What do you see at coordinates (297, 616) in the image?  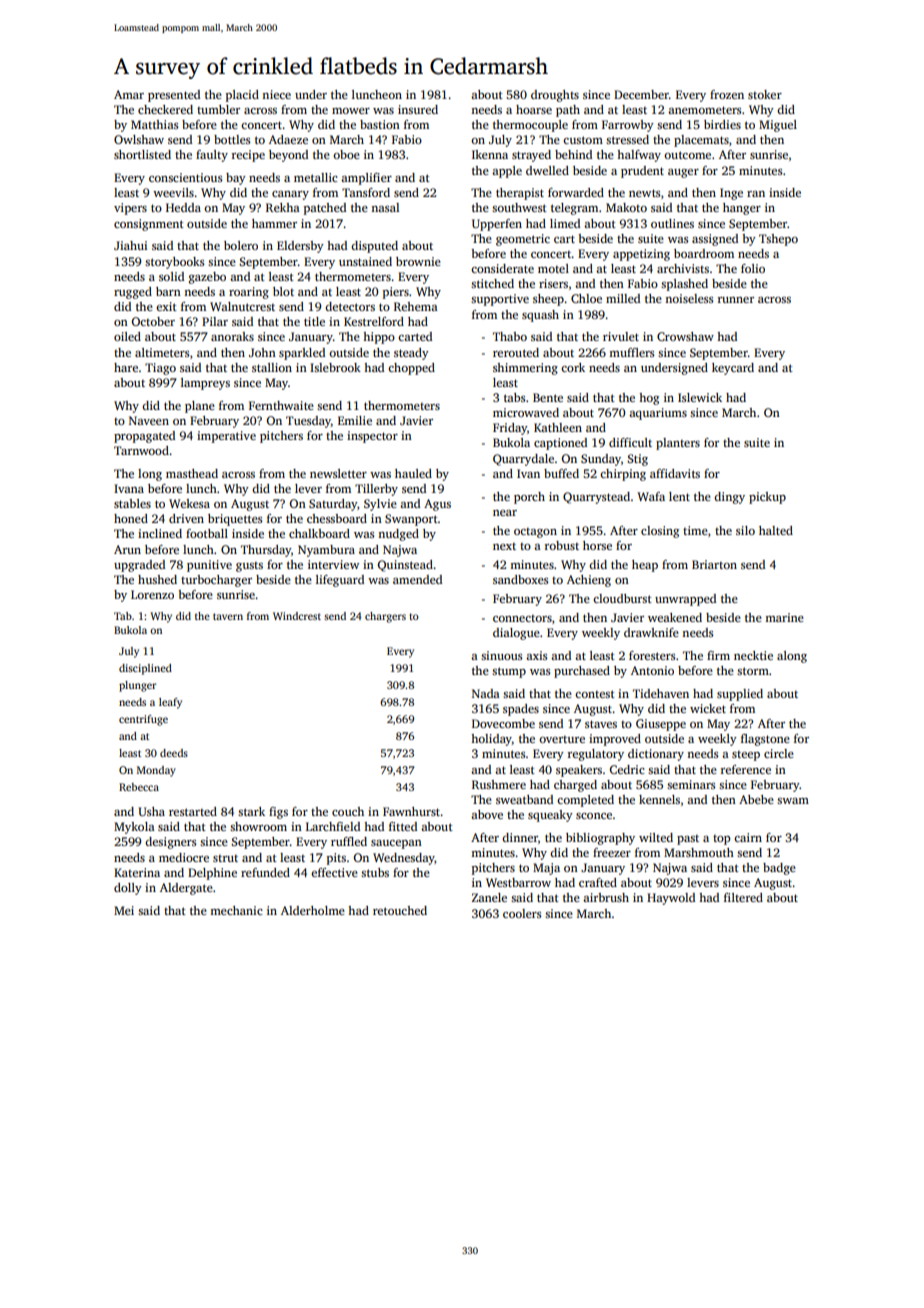 I see `Windcrest` at bounding box center [297, 616].
